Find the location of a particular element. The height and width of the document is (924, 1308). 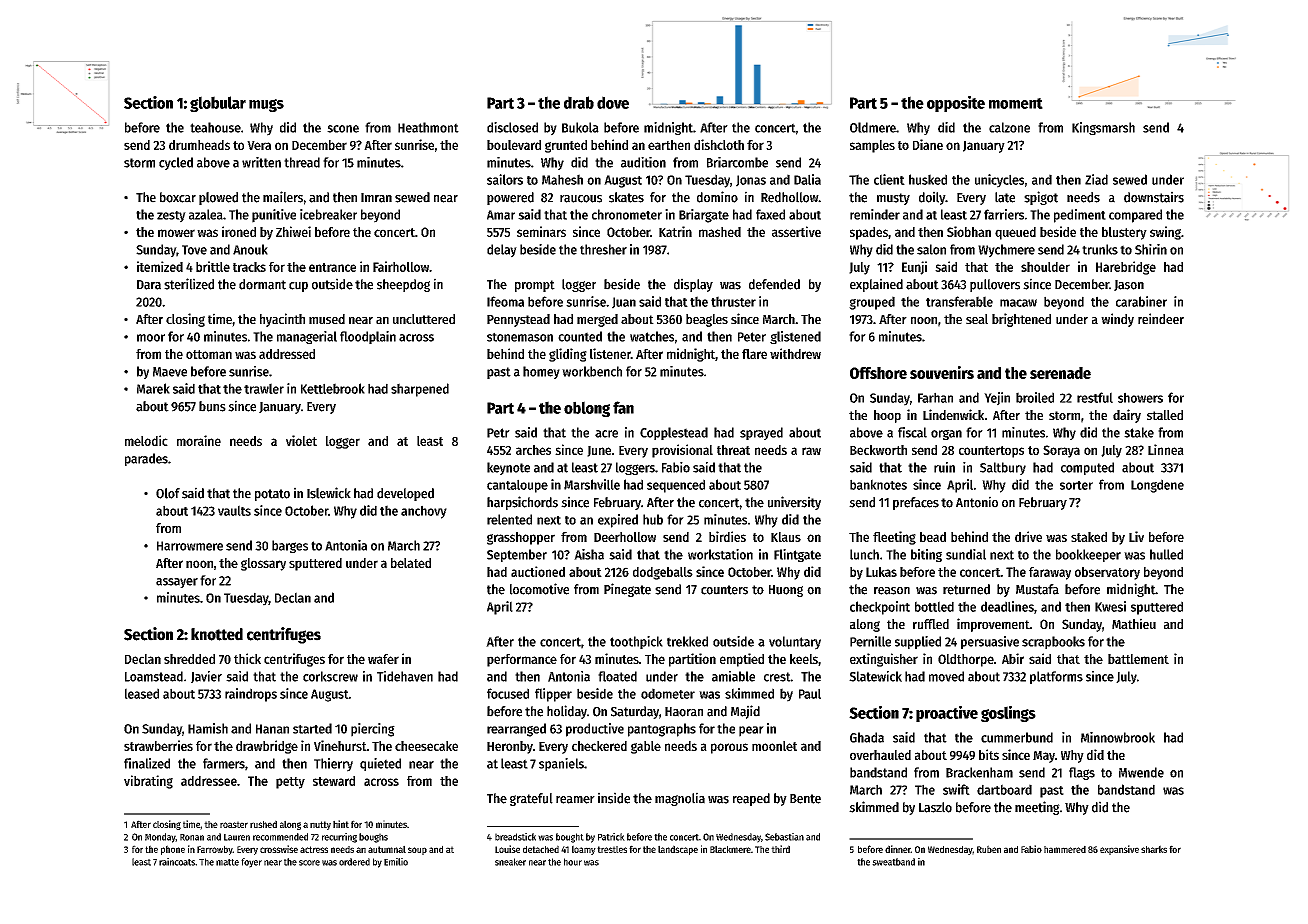

globular is located at coordinates (218, 104).
